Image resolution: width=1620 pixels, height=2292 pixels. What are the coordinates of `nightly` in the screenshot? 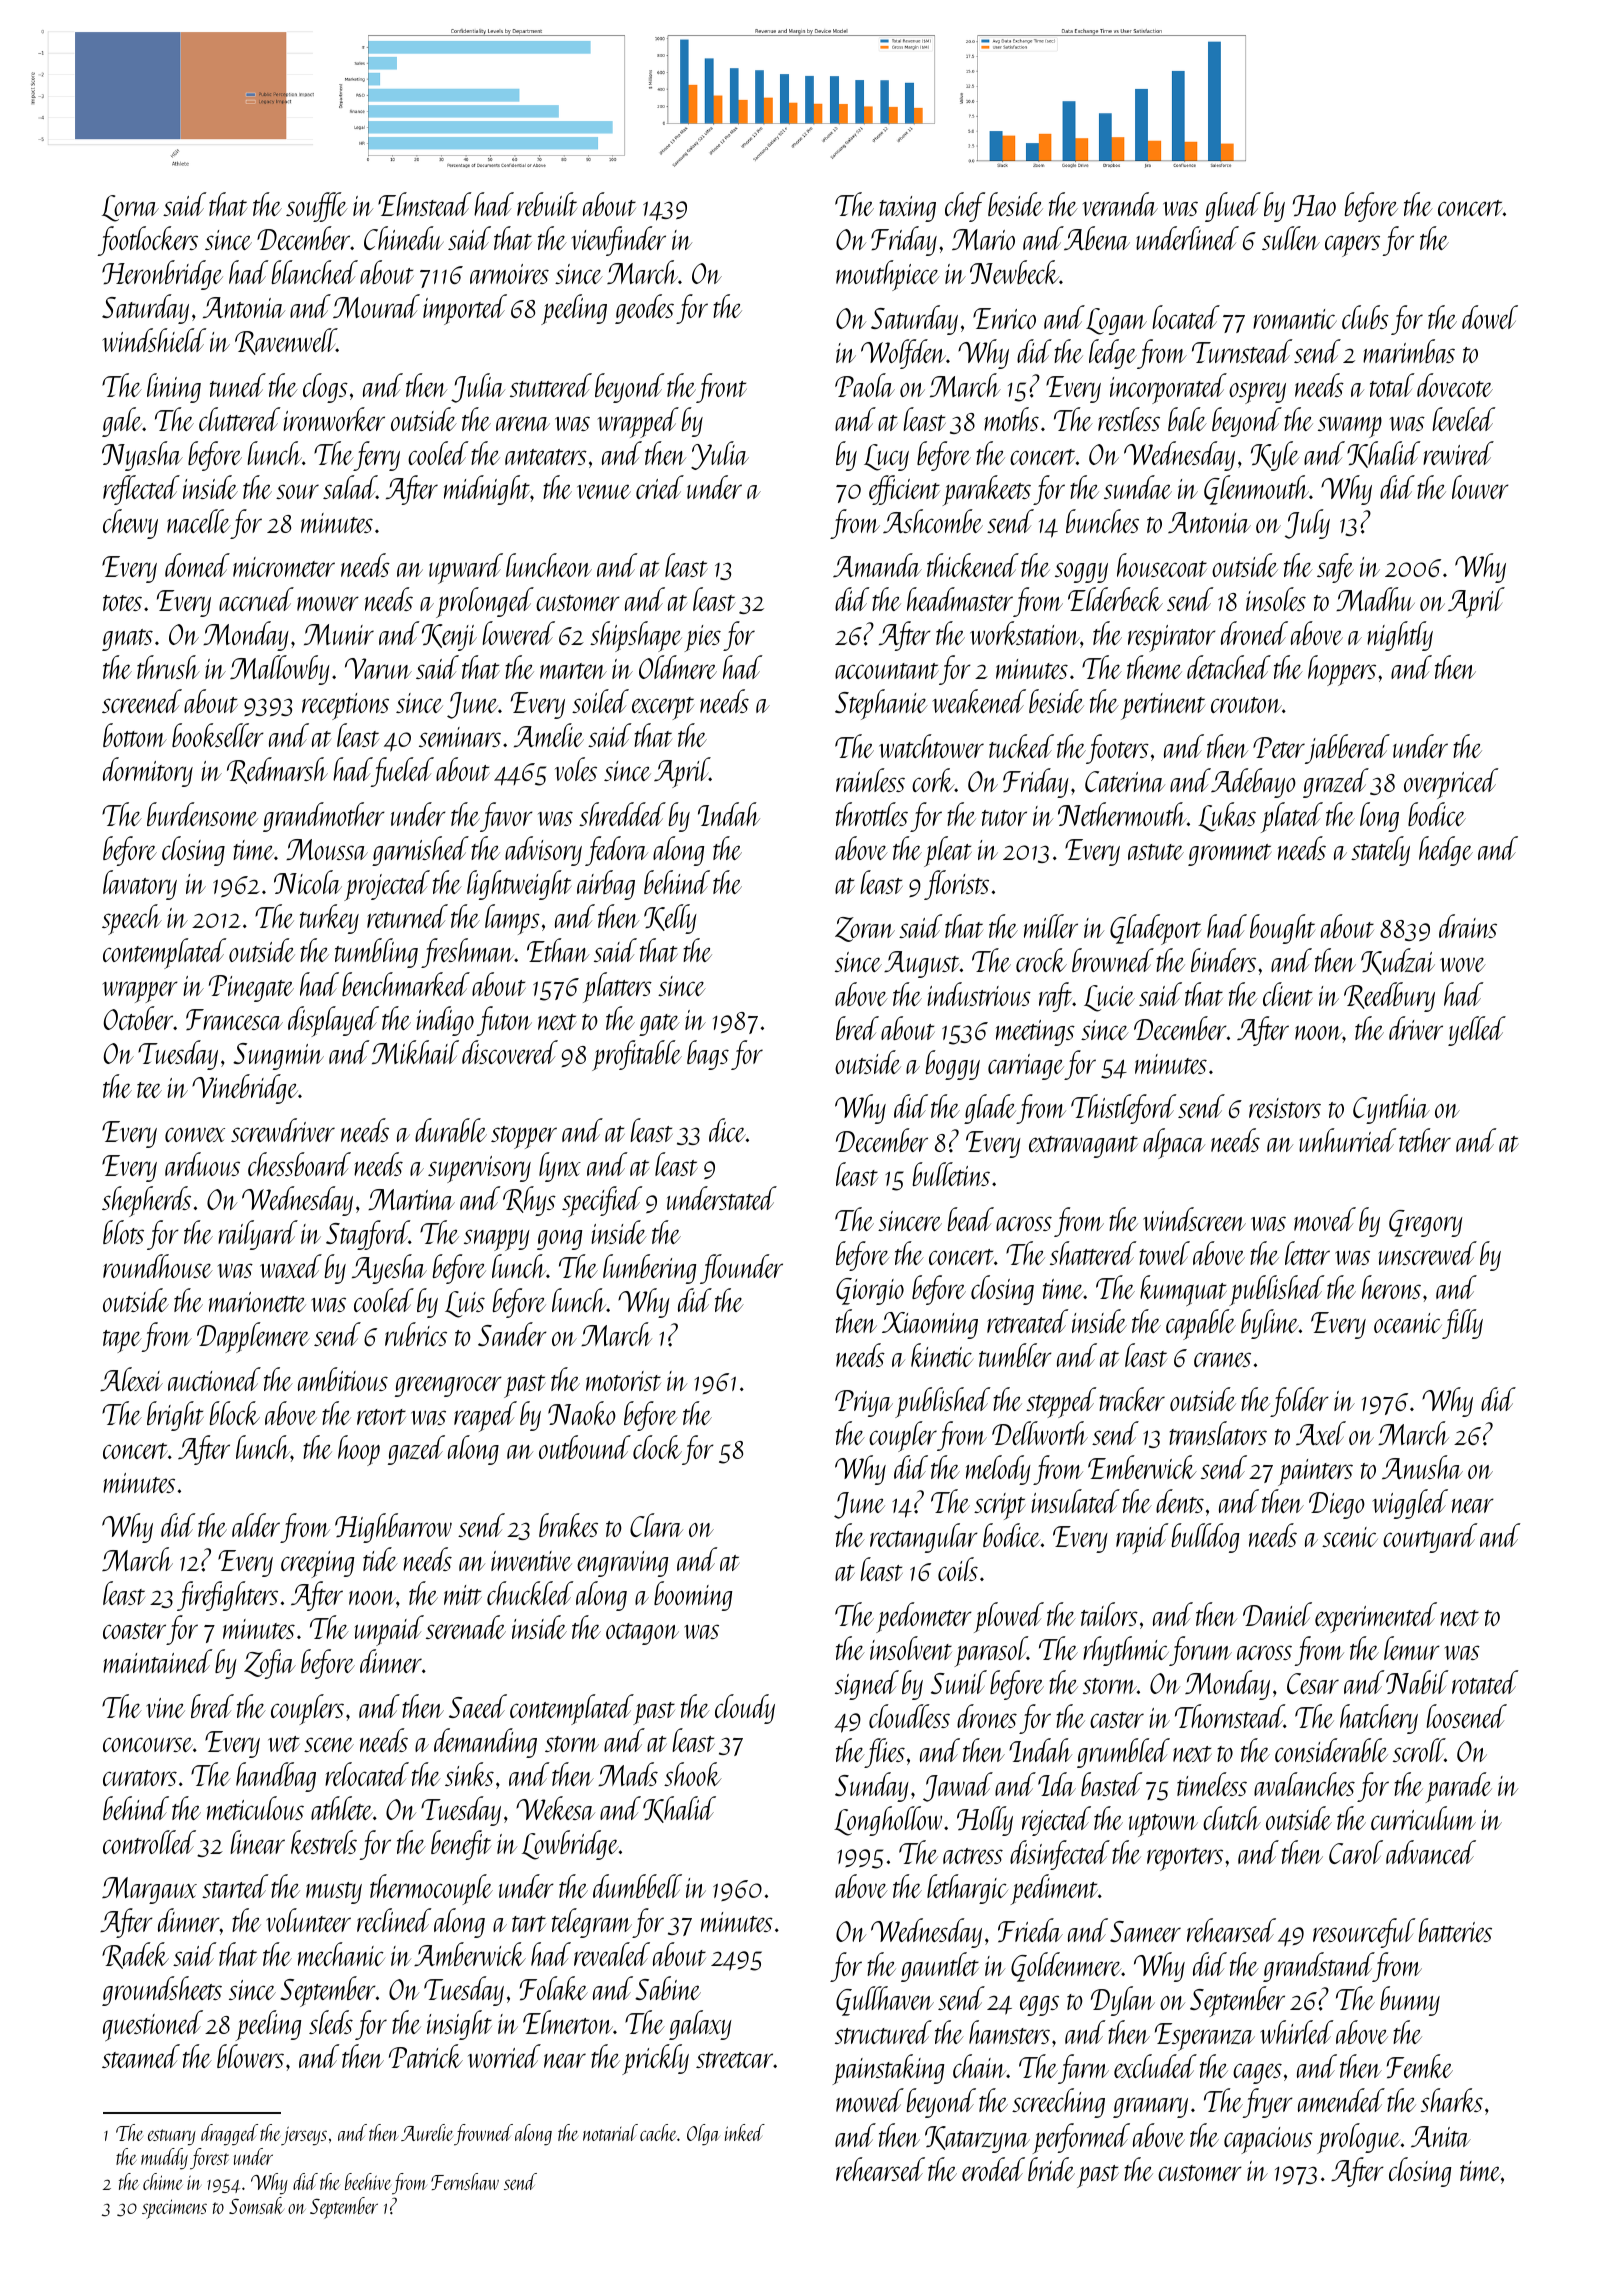 It's located at (1400, 636).
